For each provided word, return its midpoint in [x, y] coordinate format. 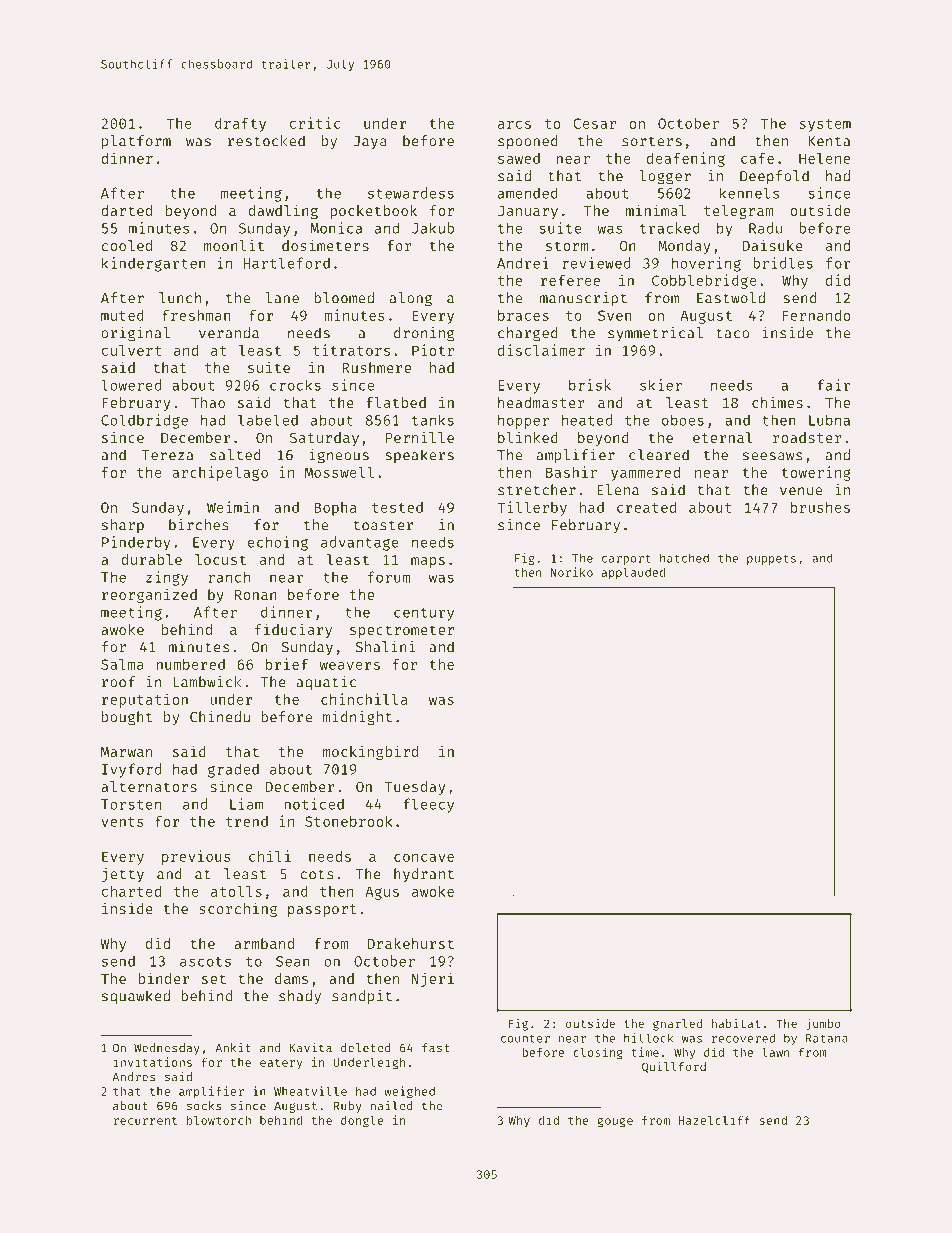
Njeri [433, 979]
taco [733, 333]
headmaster [541, 402]
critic [315, 123]
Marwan [126, 752]
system [825, 125]
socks [204, 1106]
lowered [131, 385]
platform [136, 142]
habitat [736, 1023]
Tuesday [415, 788]
